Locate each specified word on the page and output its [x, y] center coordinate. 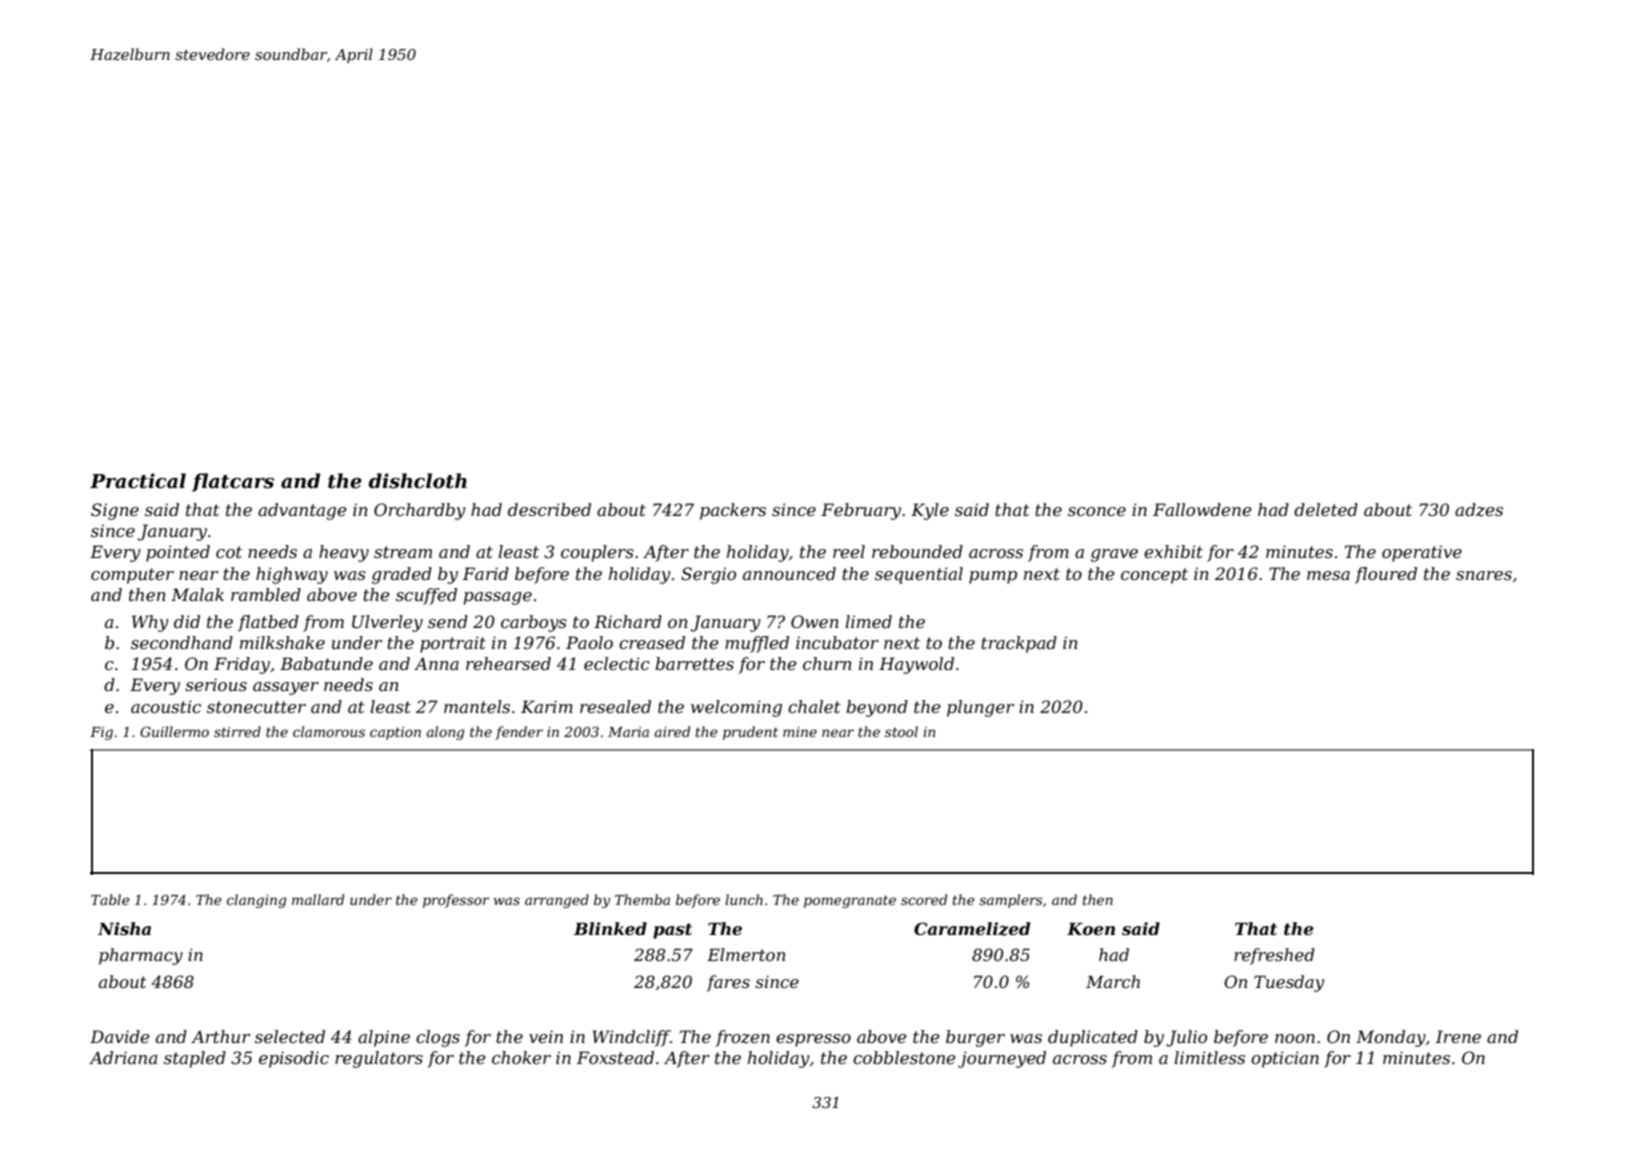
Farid [486, 573]
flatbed [268, 623]
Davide [120, 1036]
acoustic [166, 706]
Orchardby [420, 511]
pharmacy [141, 956]
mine [800, 732]
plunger [980, 708]
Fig [101, 733]
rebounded [917, 551]
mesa [1328, 575]
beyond [877, 708]
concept [1154, 576]
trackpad [1019, 644]
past [672, 931]
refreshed [1274, 956]
